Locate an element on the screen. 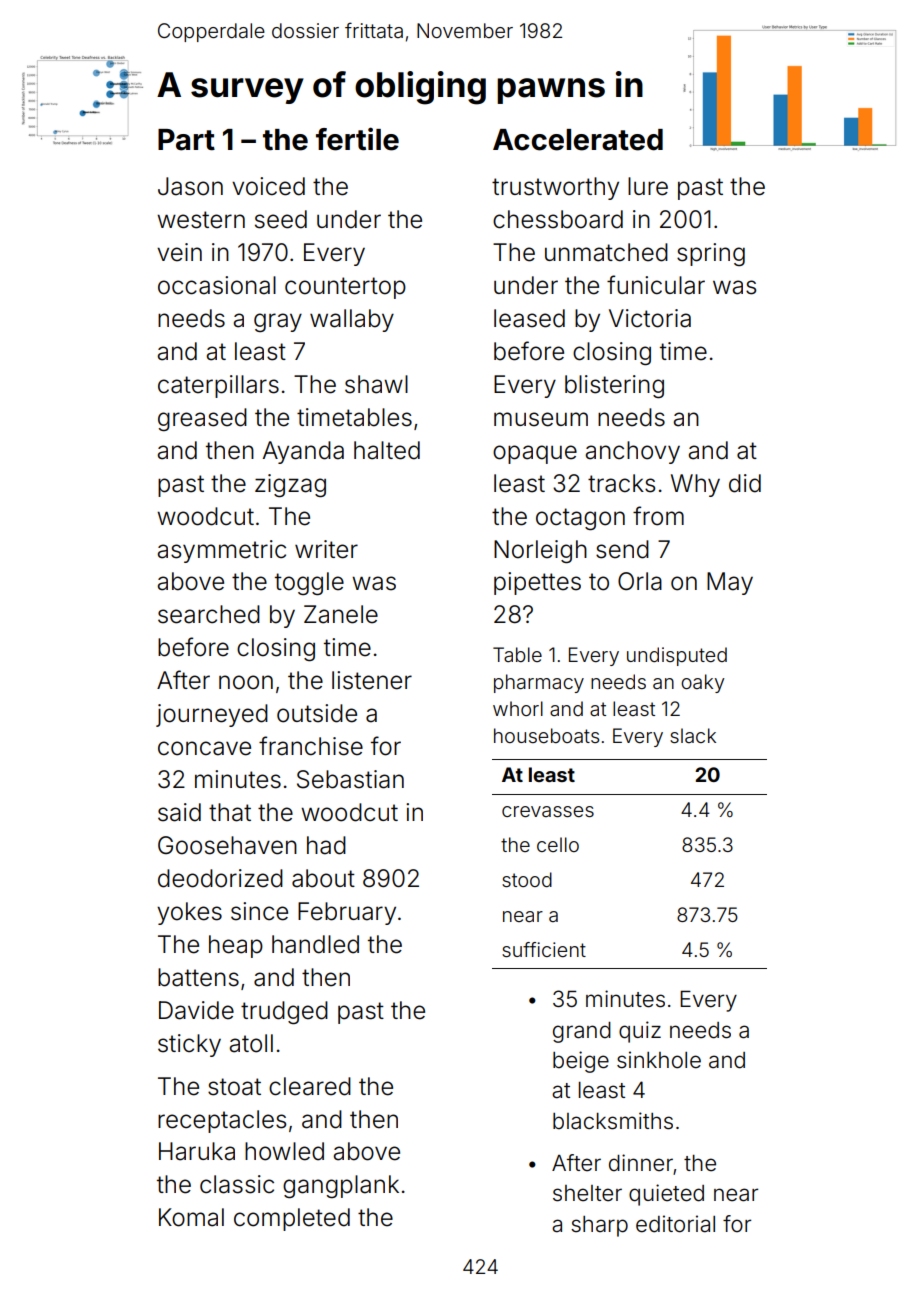  caterpillars is located at coordinates (218, 386).
